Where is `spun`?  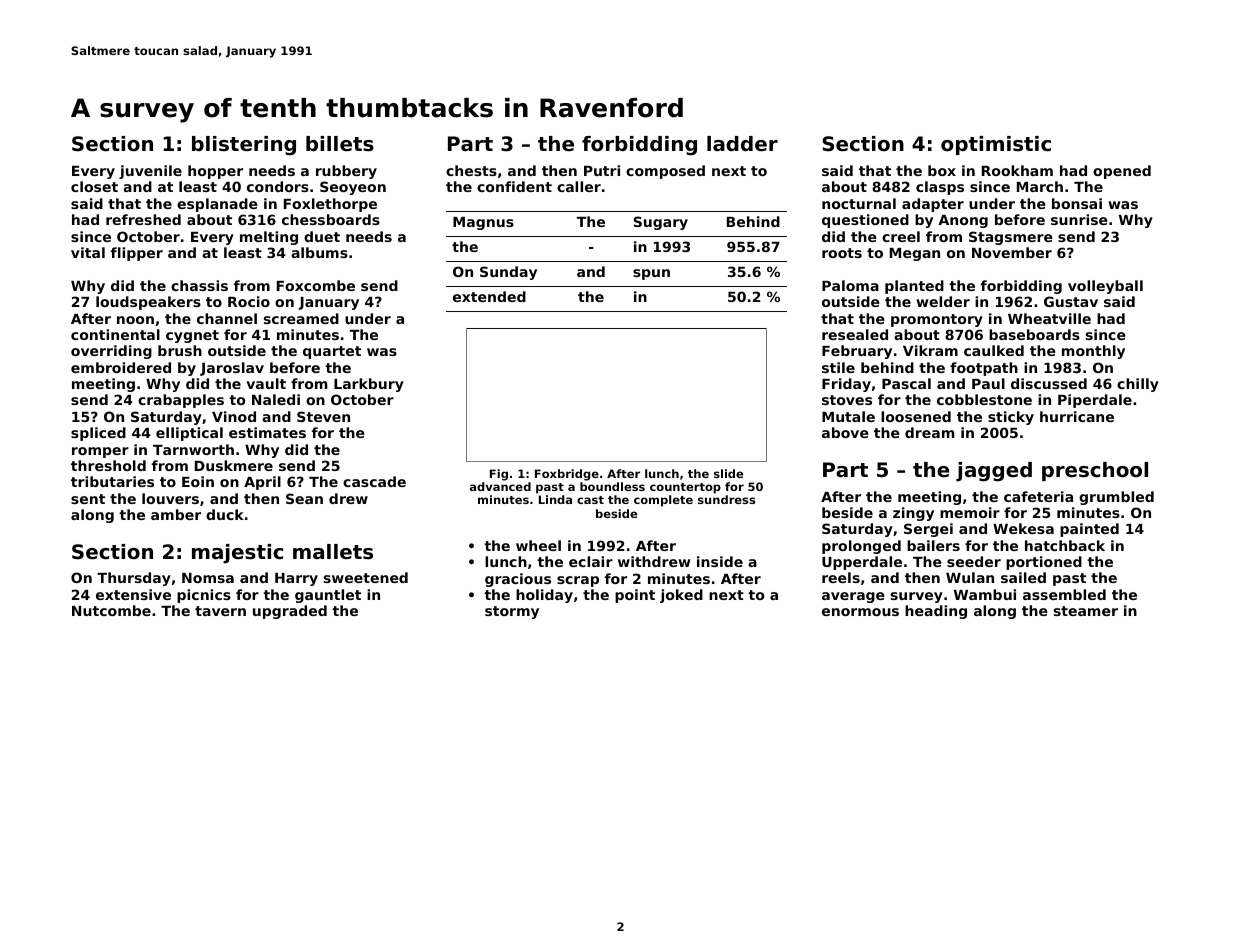 spun is located at coordinates (651, 274).
